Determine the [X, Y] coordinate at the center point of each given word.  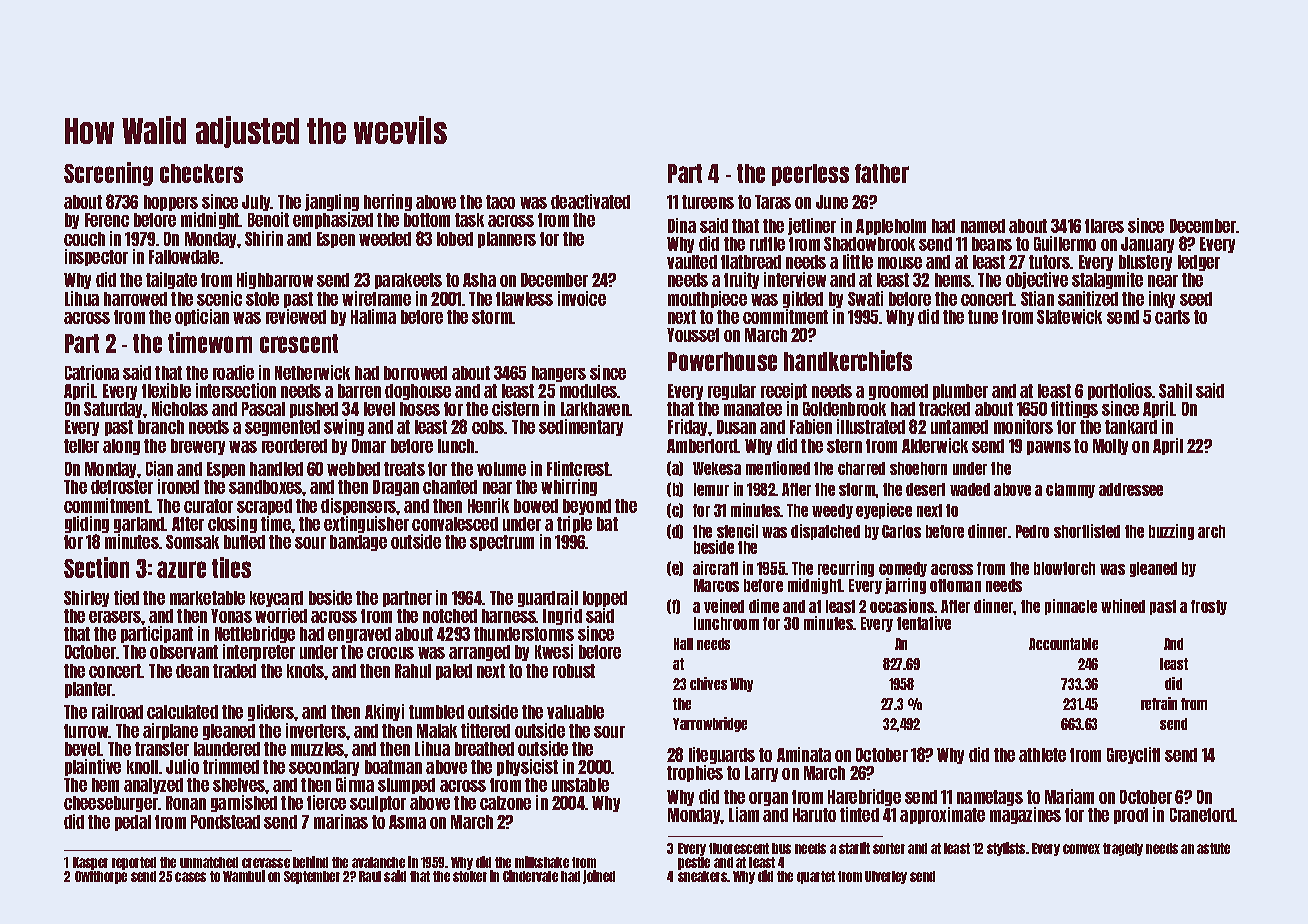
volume [501, 469]
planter [88, 690]
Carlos [901, 531]
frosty [1209, 607]
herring [388, 202]
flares [1104, 226]
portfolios [1120, 391]
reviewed [296, 316]
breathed [484, 749]
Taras [773, 202]
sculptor [378, 804]
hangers [559, 374]
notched [450, 616]
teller [81, 446]
